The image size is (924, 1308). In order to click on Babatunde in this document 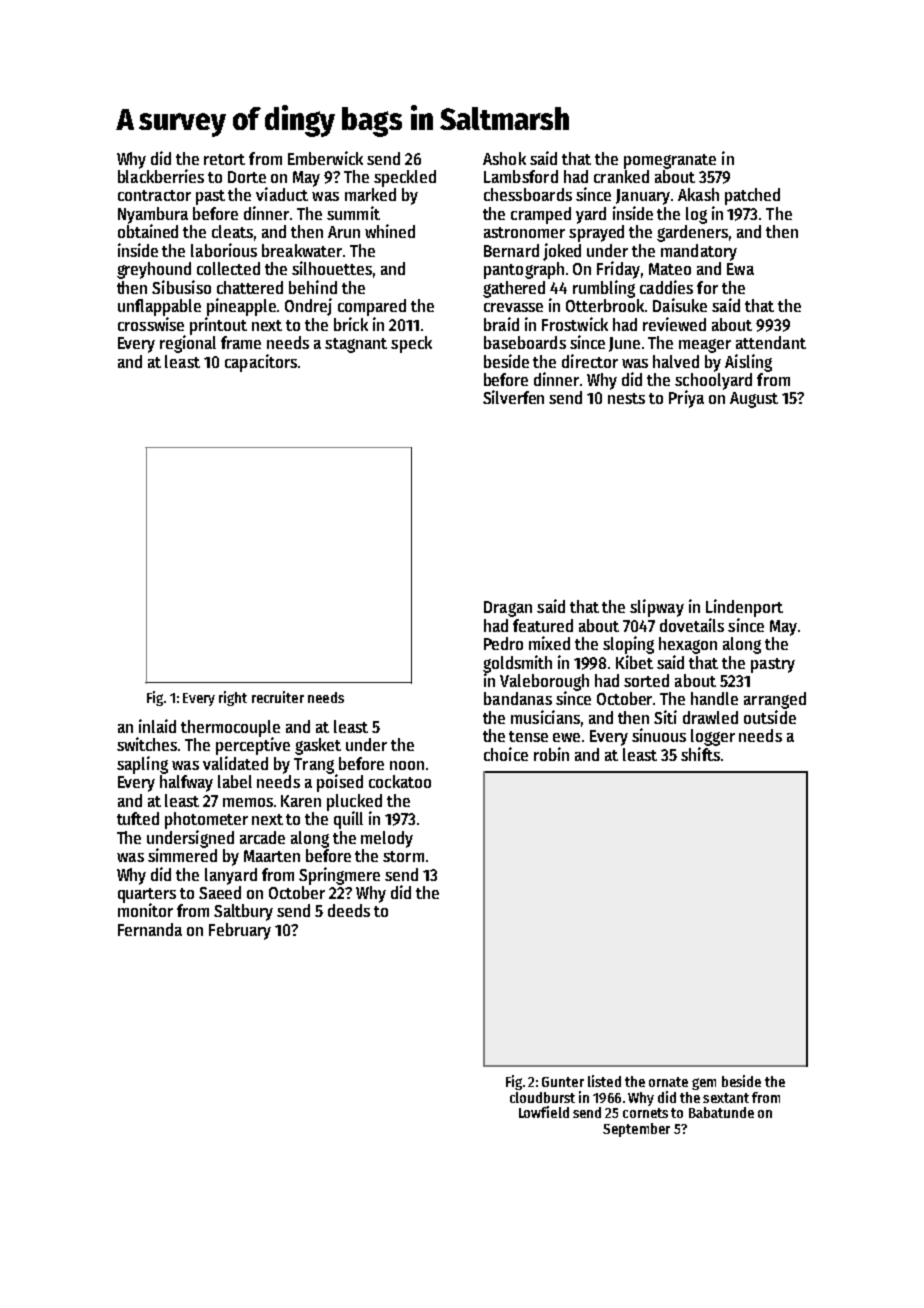, I will do `click(721, 1112)`.
